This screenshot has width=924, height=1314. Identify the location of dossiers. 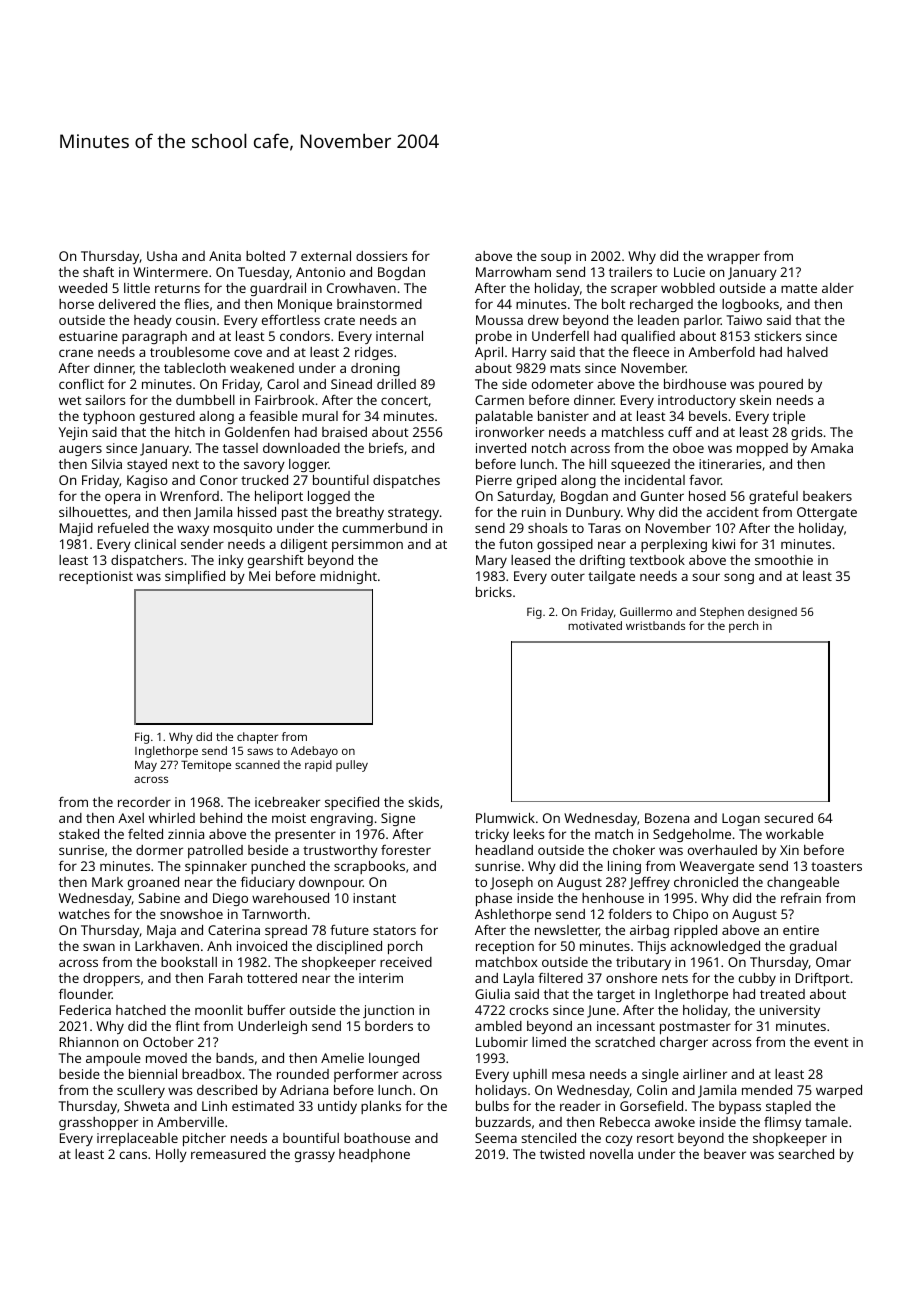
(381, 256).
